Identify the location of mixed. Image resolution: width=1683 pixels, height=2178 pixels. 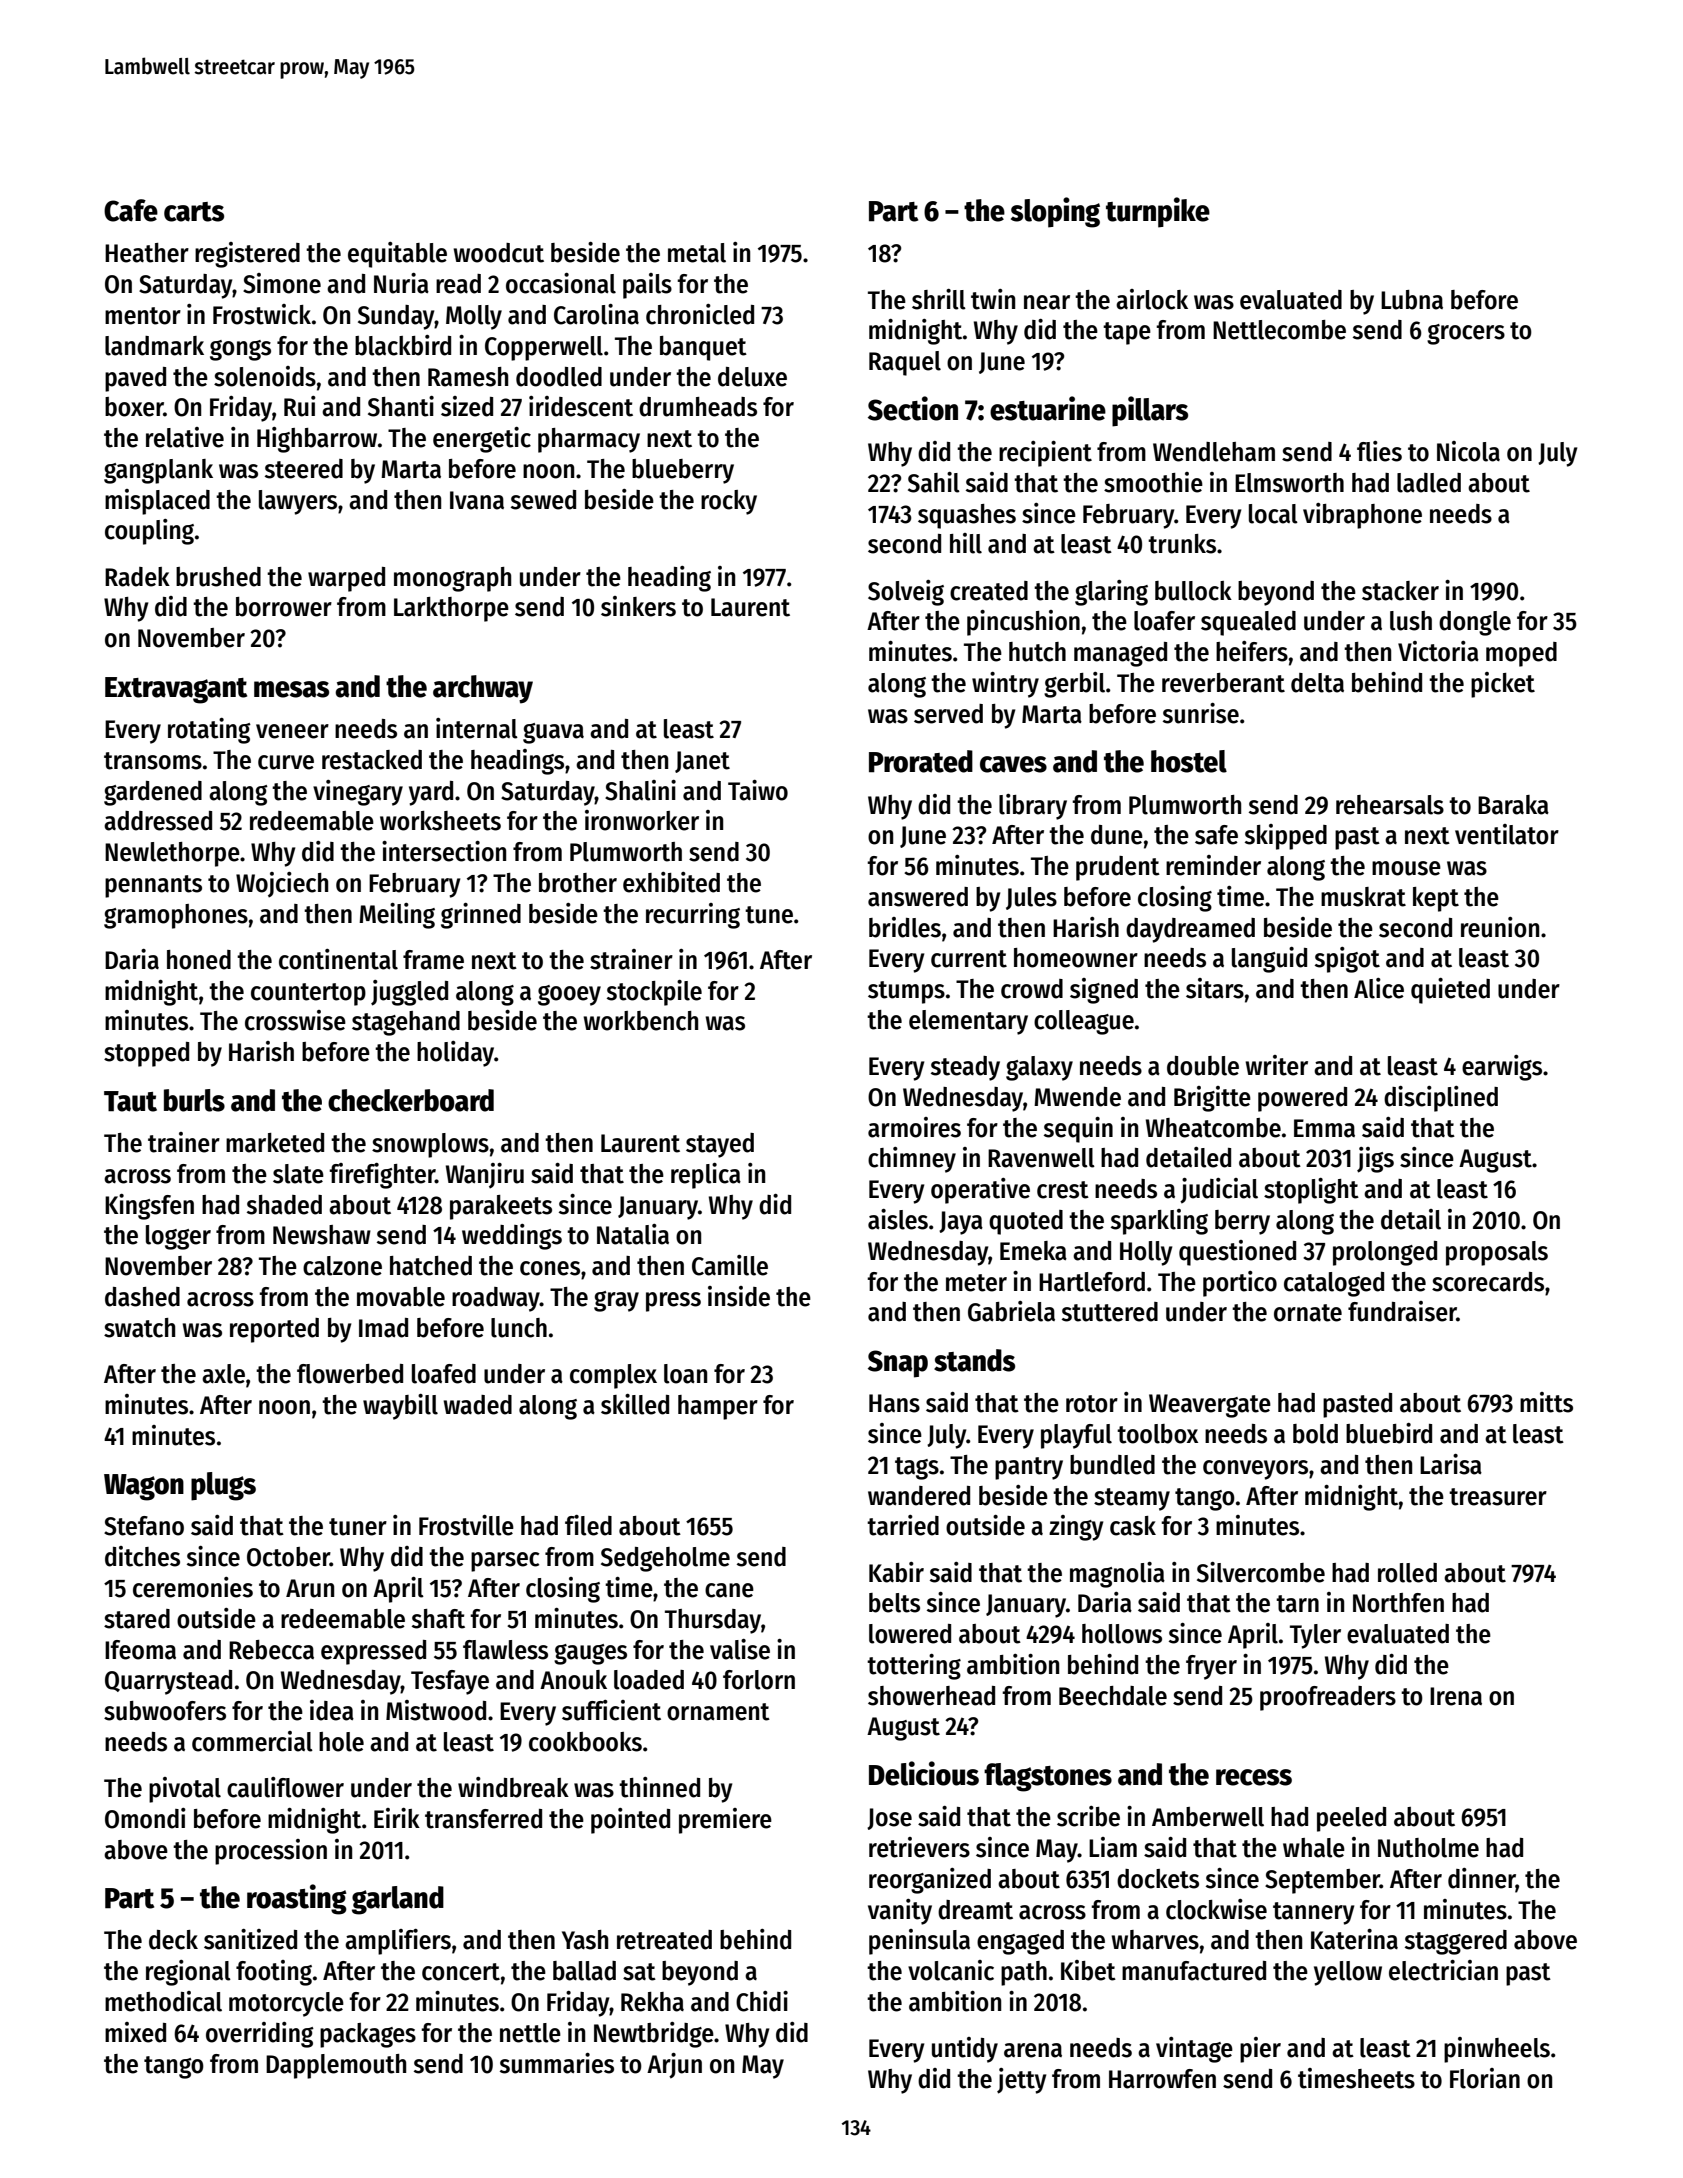
(135, 2032).
